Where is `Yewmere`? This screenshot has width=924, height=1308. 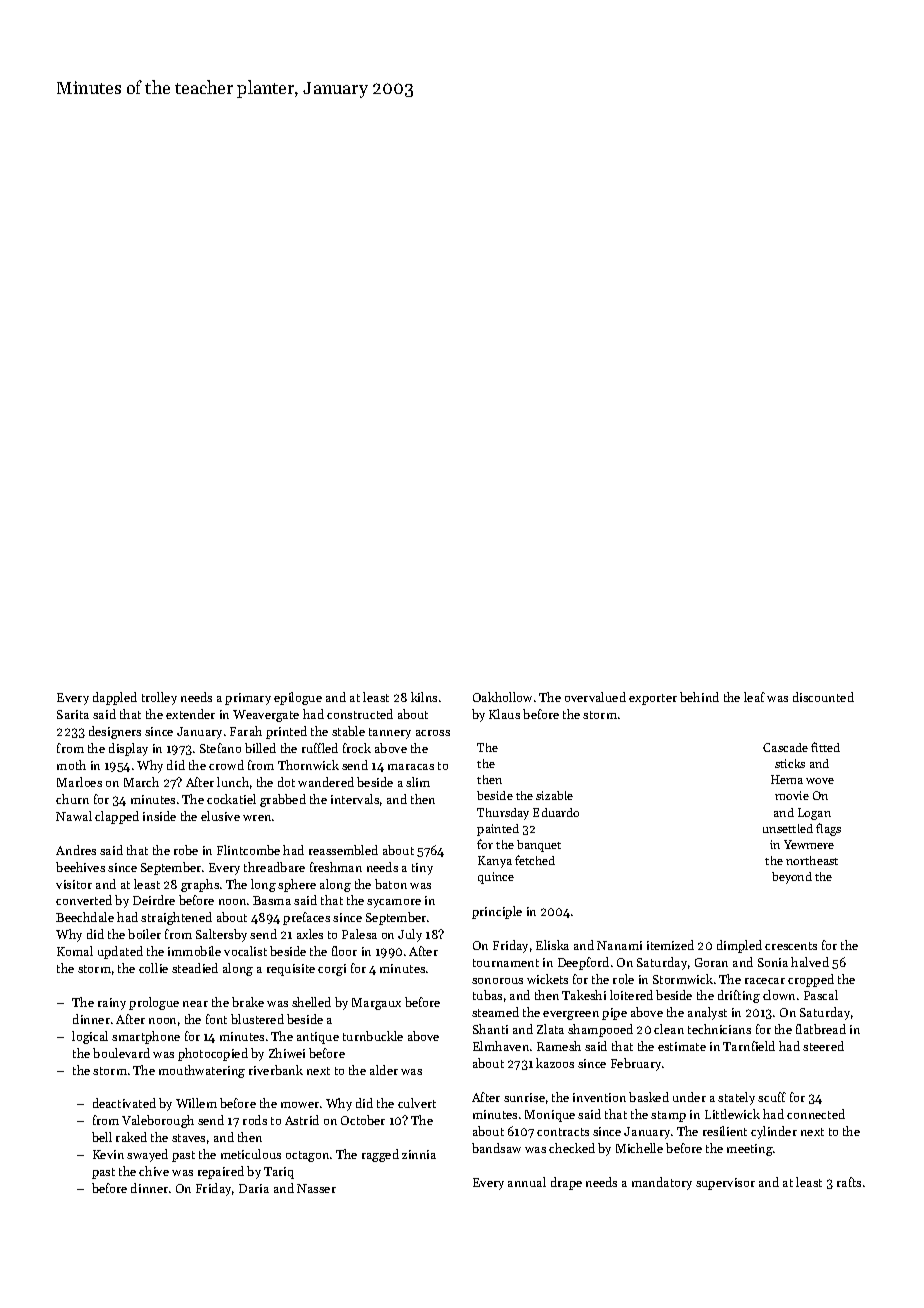
Yewmere is located at coordinates (809, 844).
